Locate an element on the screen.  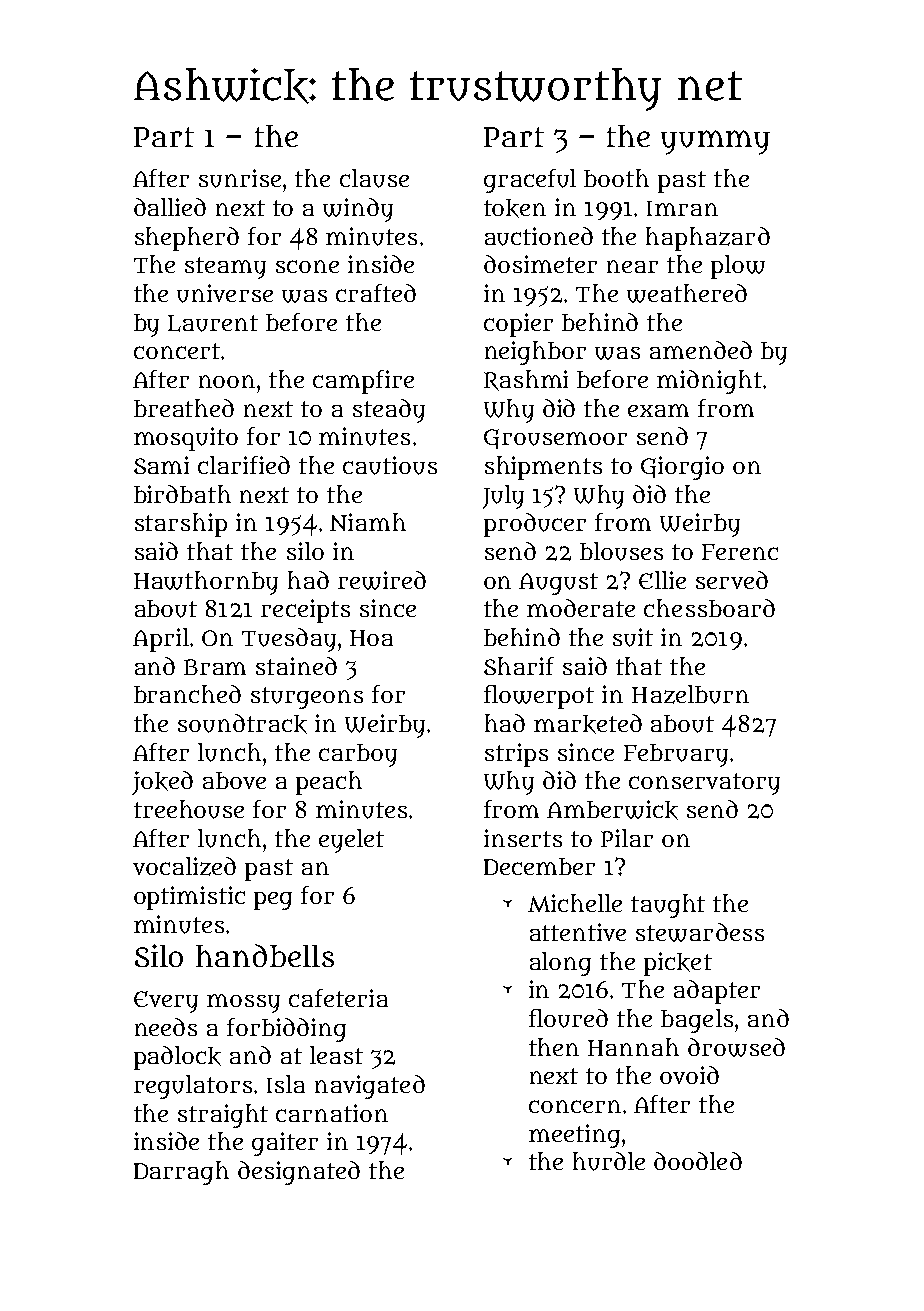
above is located at coordinates (234, 780).
